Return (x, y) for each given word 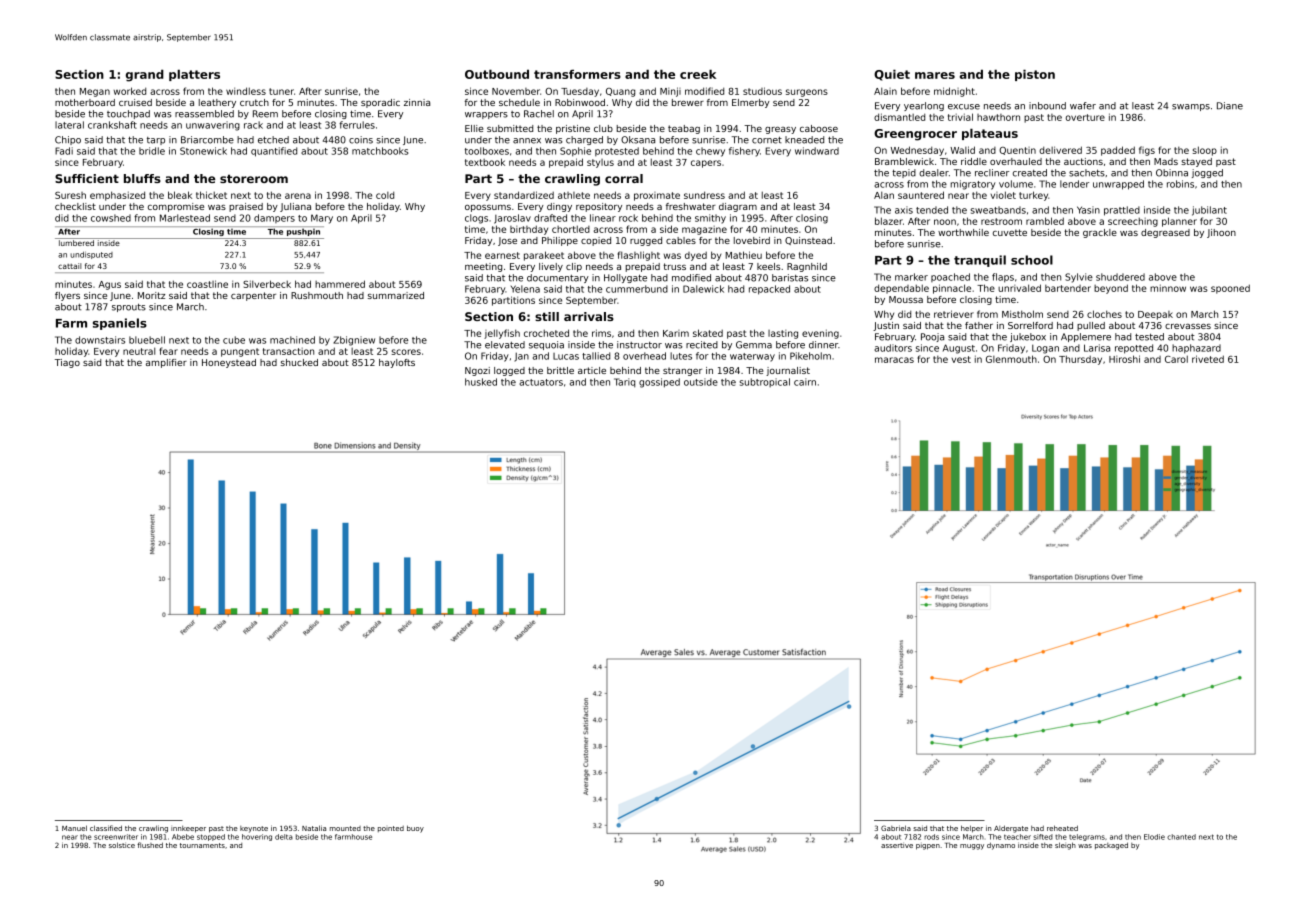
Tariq (624, 382)
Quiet (892, 75)
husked (481, 382)
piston (1035, 75)
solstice (122, 845)
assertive (897, 845)
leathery (217, 103)
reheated (1062, 828)
